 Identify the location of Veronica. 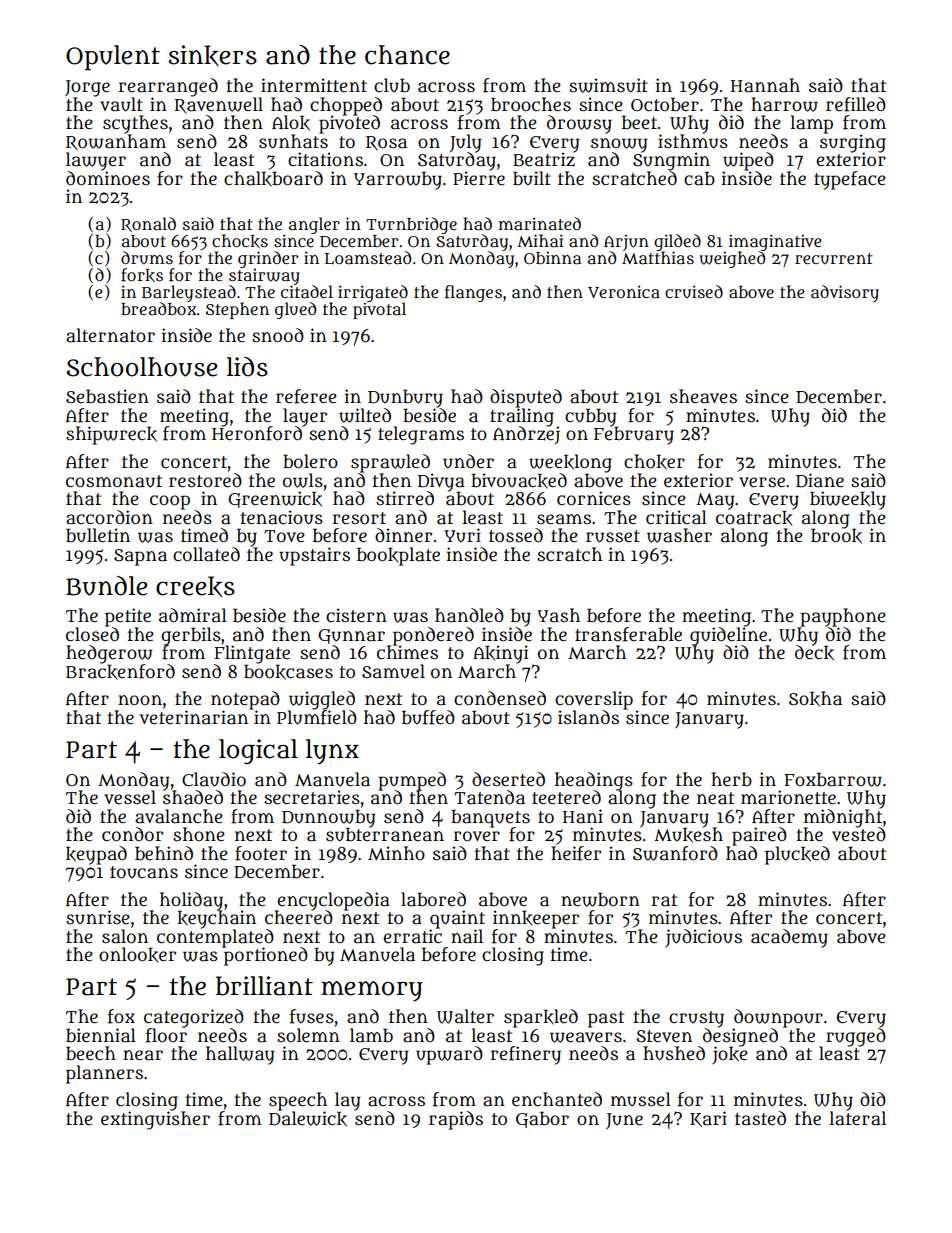
(624, 291).
